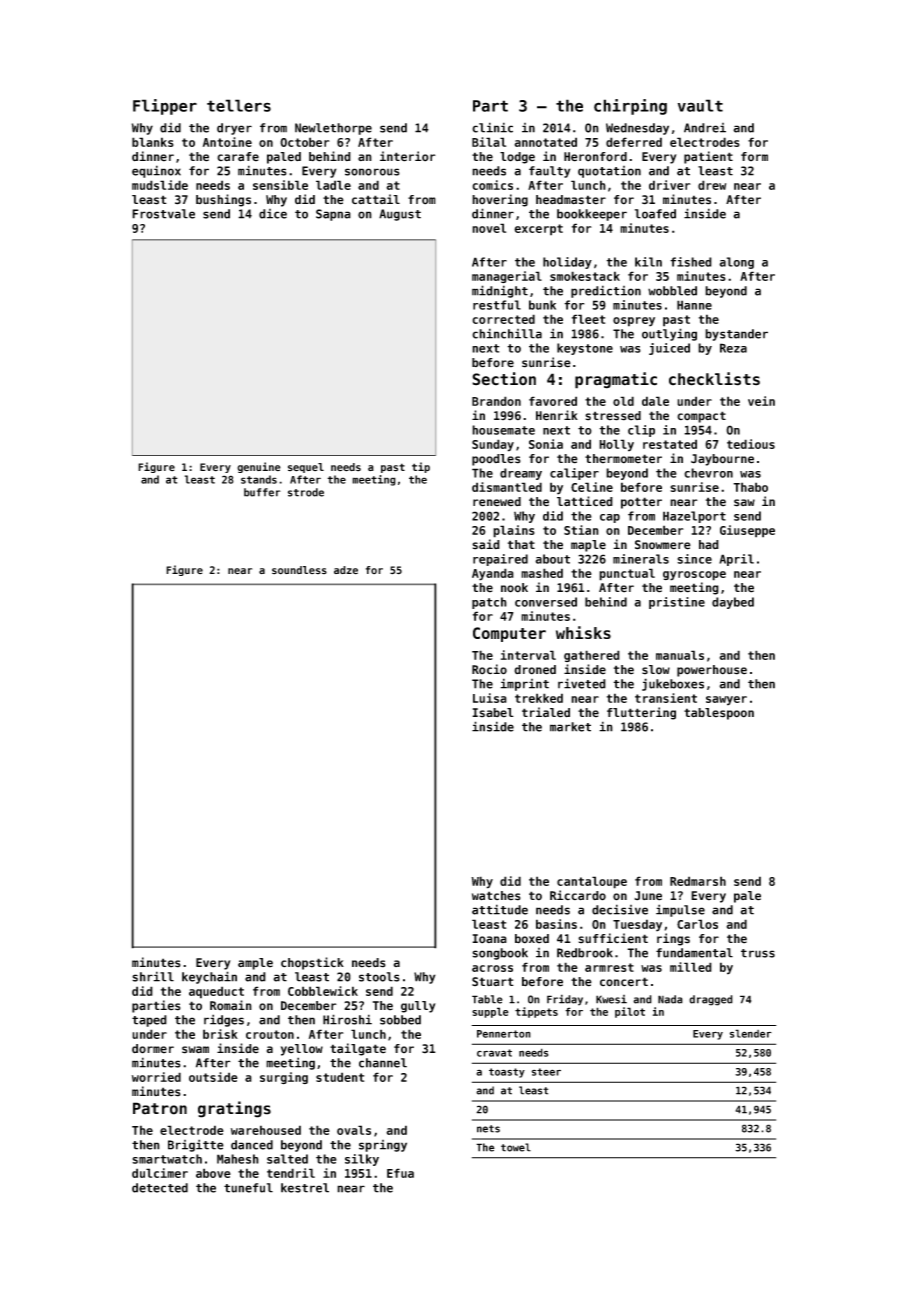 Image resolution: width=908 pixels, height=1316 pixels. I want to click on towel, so click(516, 1147).
